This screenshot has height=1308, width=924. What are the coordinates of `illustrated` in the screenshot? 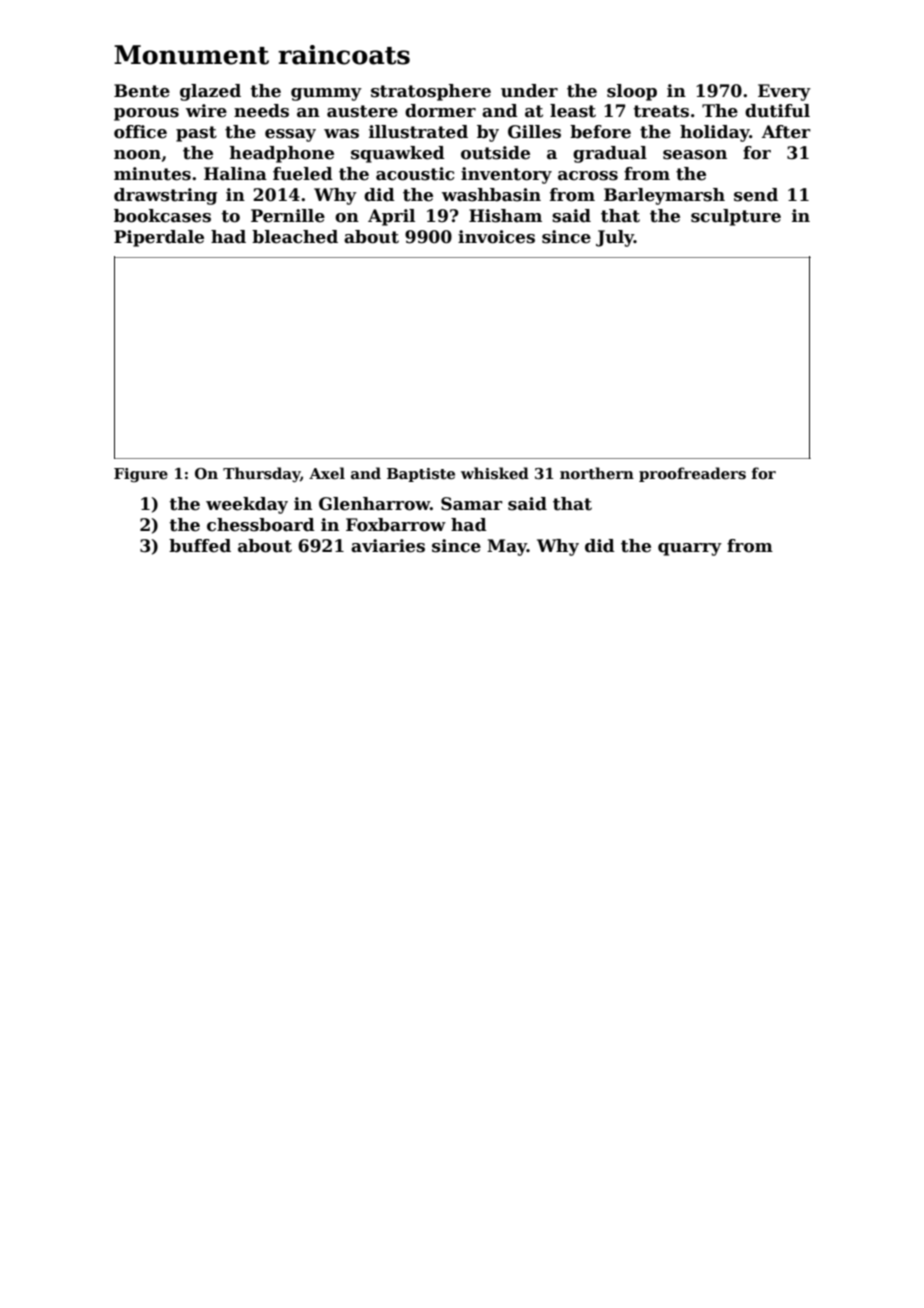 It's located at (418, 132).
